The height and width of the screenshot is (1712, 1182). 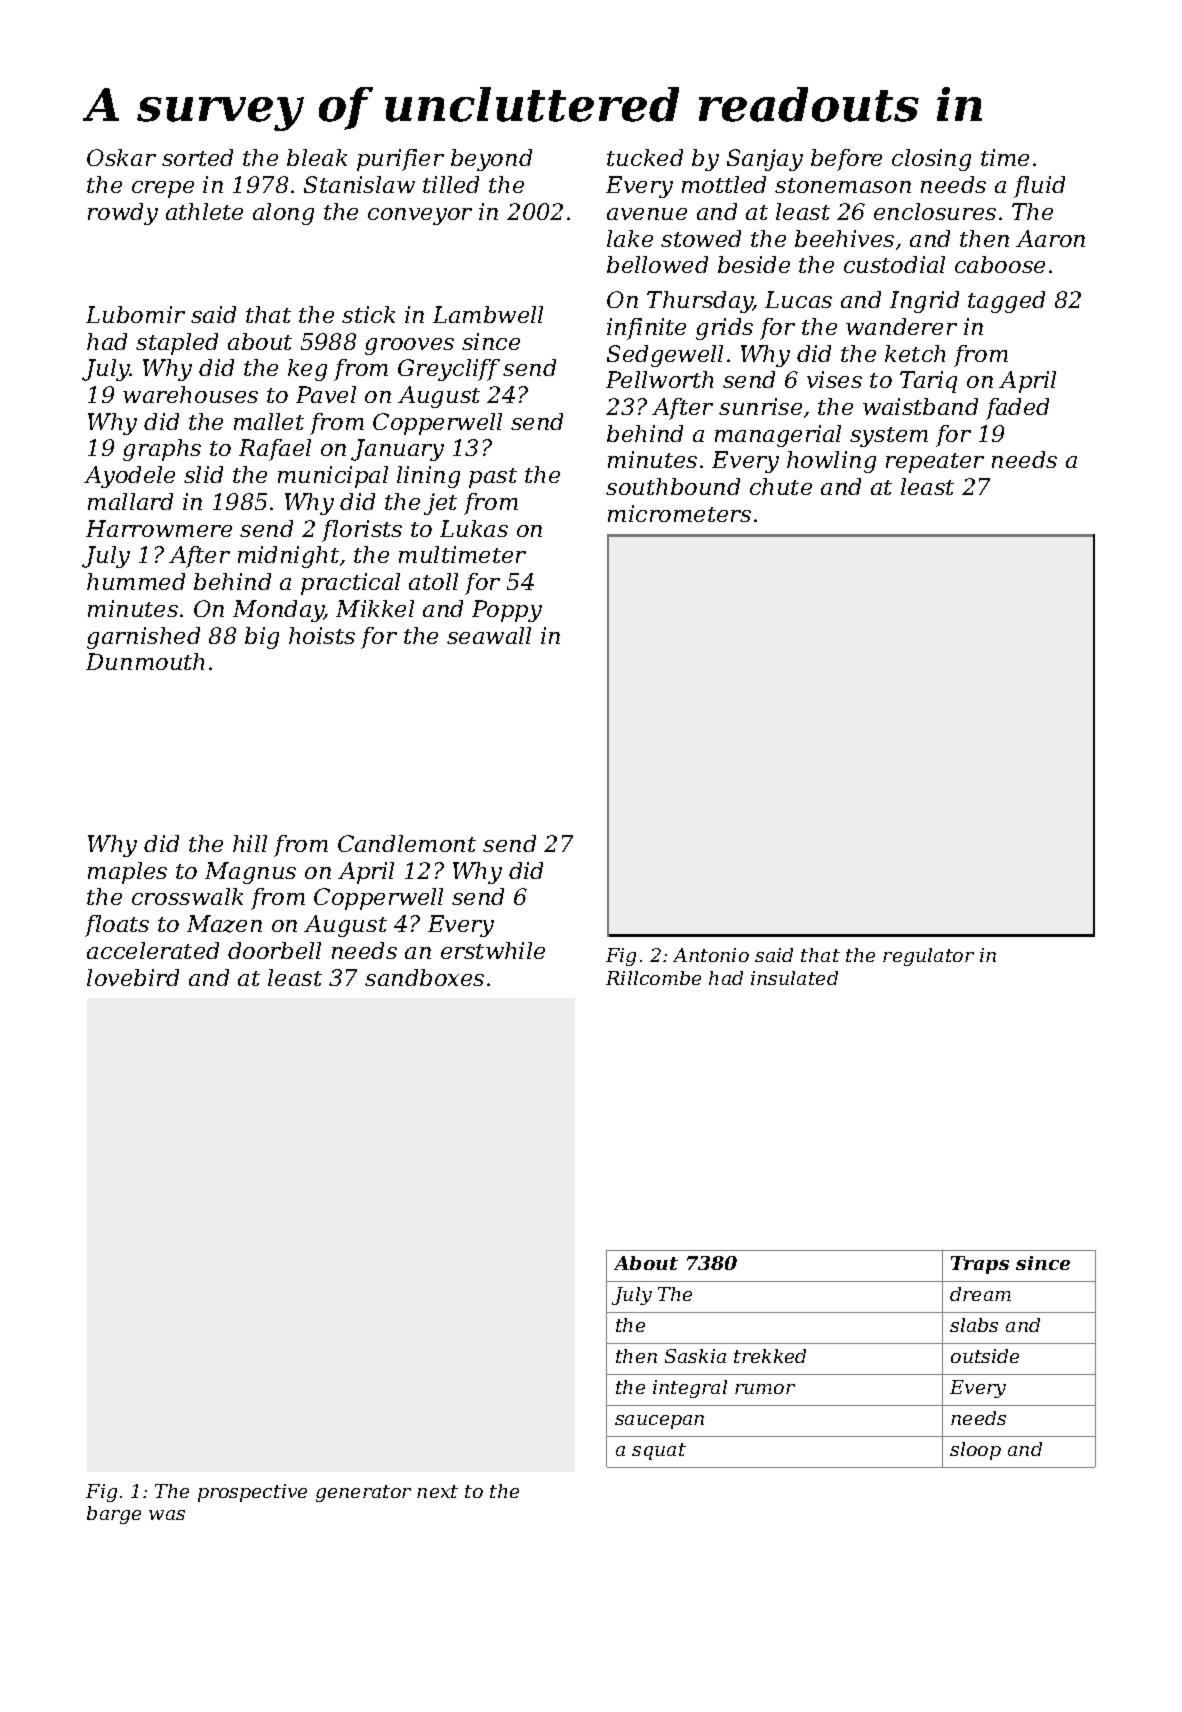 I want to click on Ayodele, so click(x=129, y=477).
